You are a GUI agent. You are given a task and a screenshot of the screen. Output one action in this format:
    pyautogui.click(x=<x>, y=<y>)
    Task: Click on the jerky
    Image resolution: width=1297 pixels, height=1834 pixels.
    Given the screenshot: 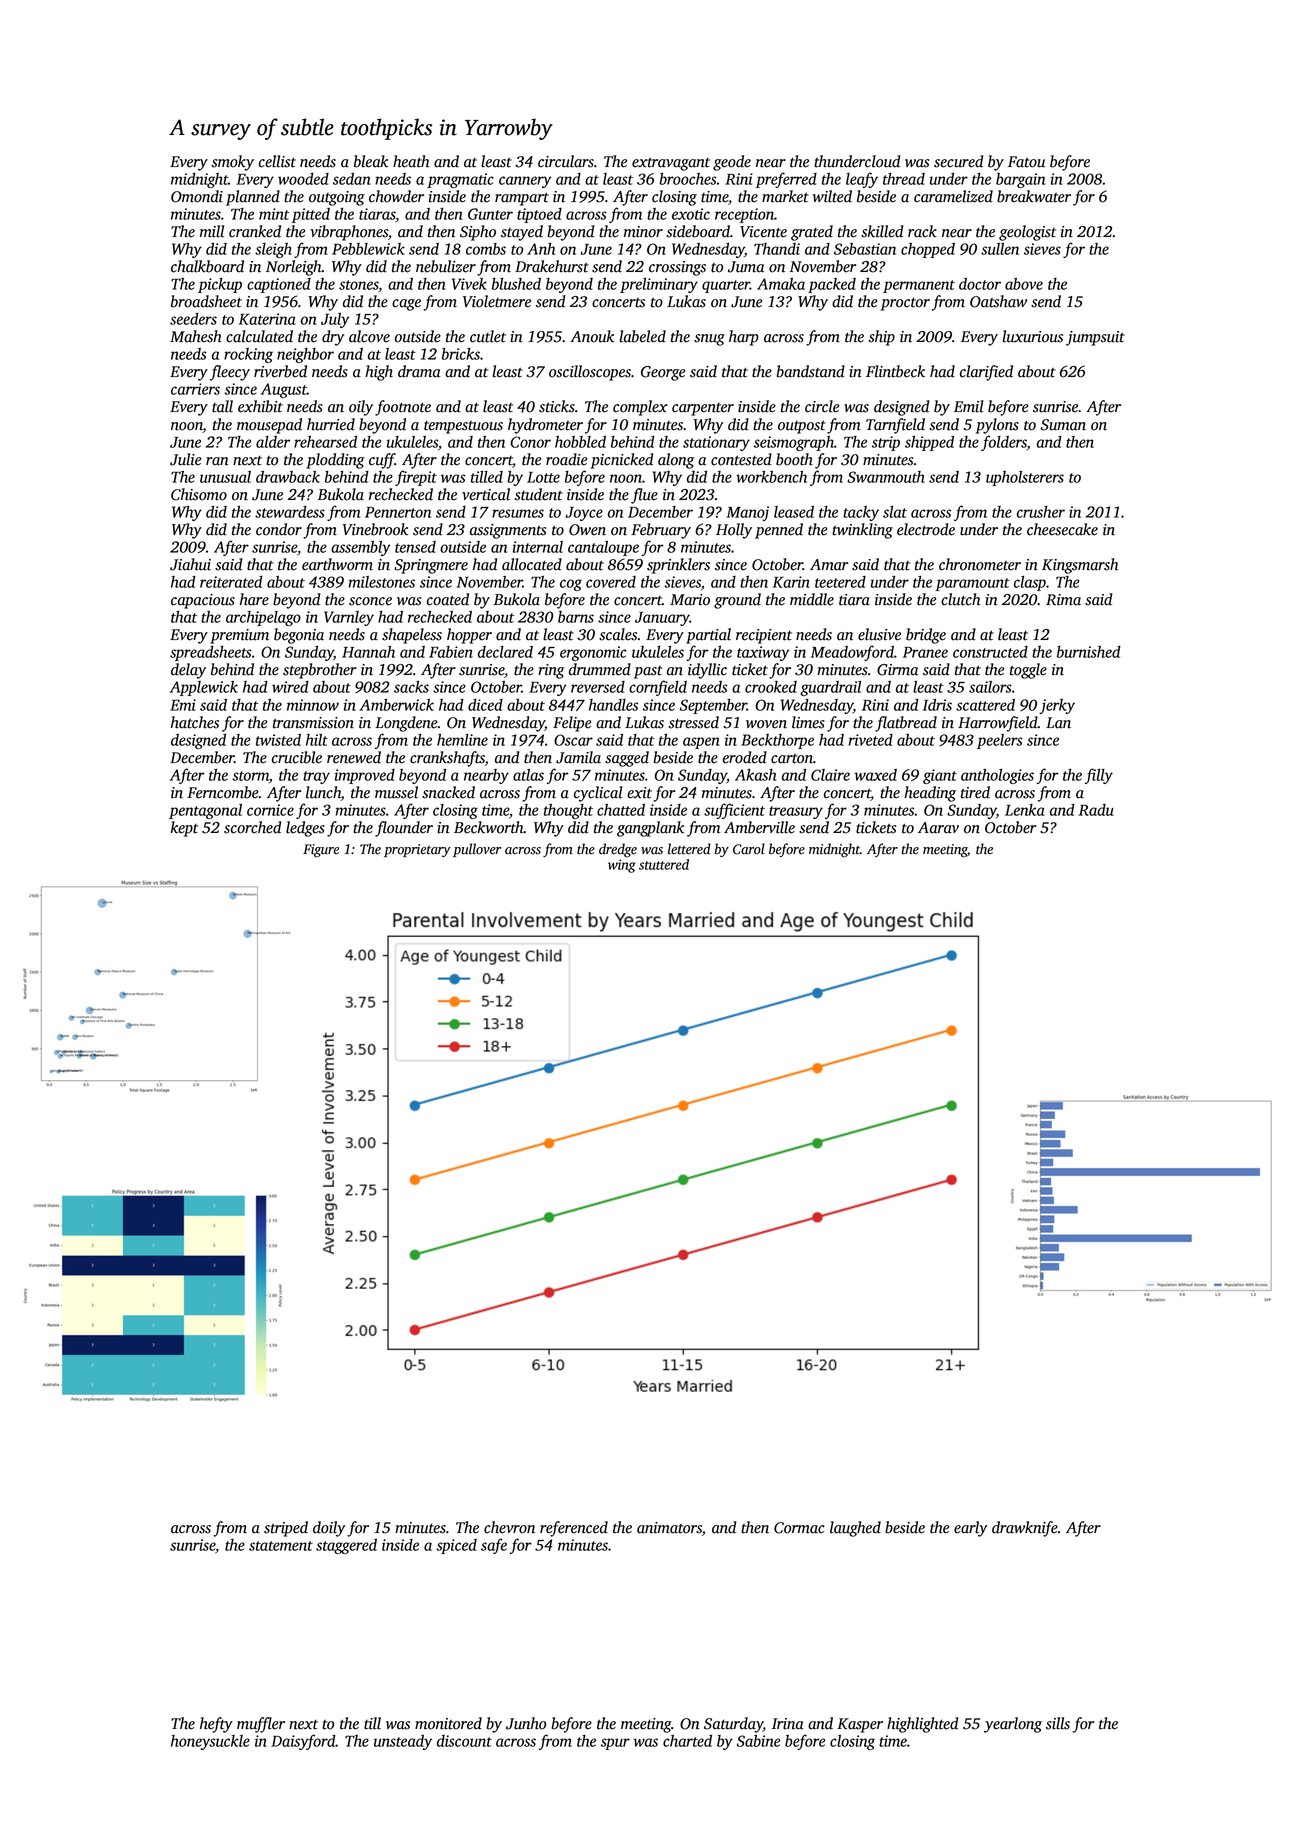 What is the action you would take?
    pyautogui.click(x=1057, y=706)
